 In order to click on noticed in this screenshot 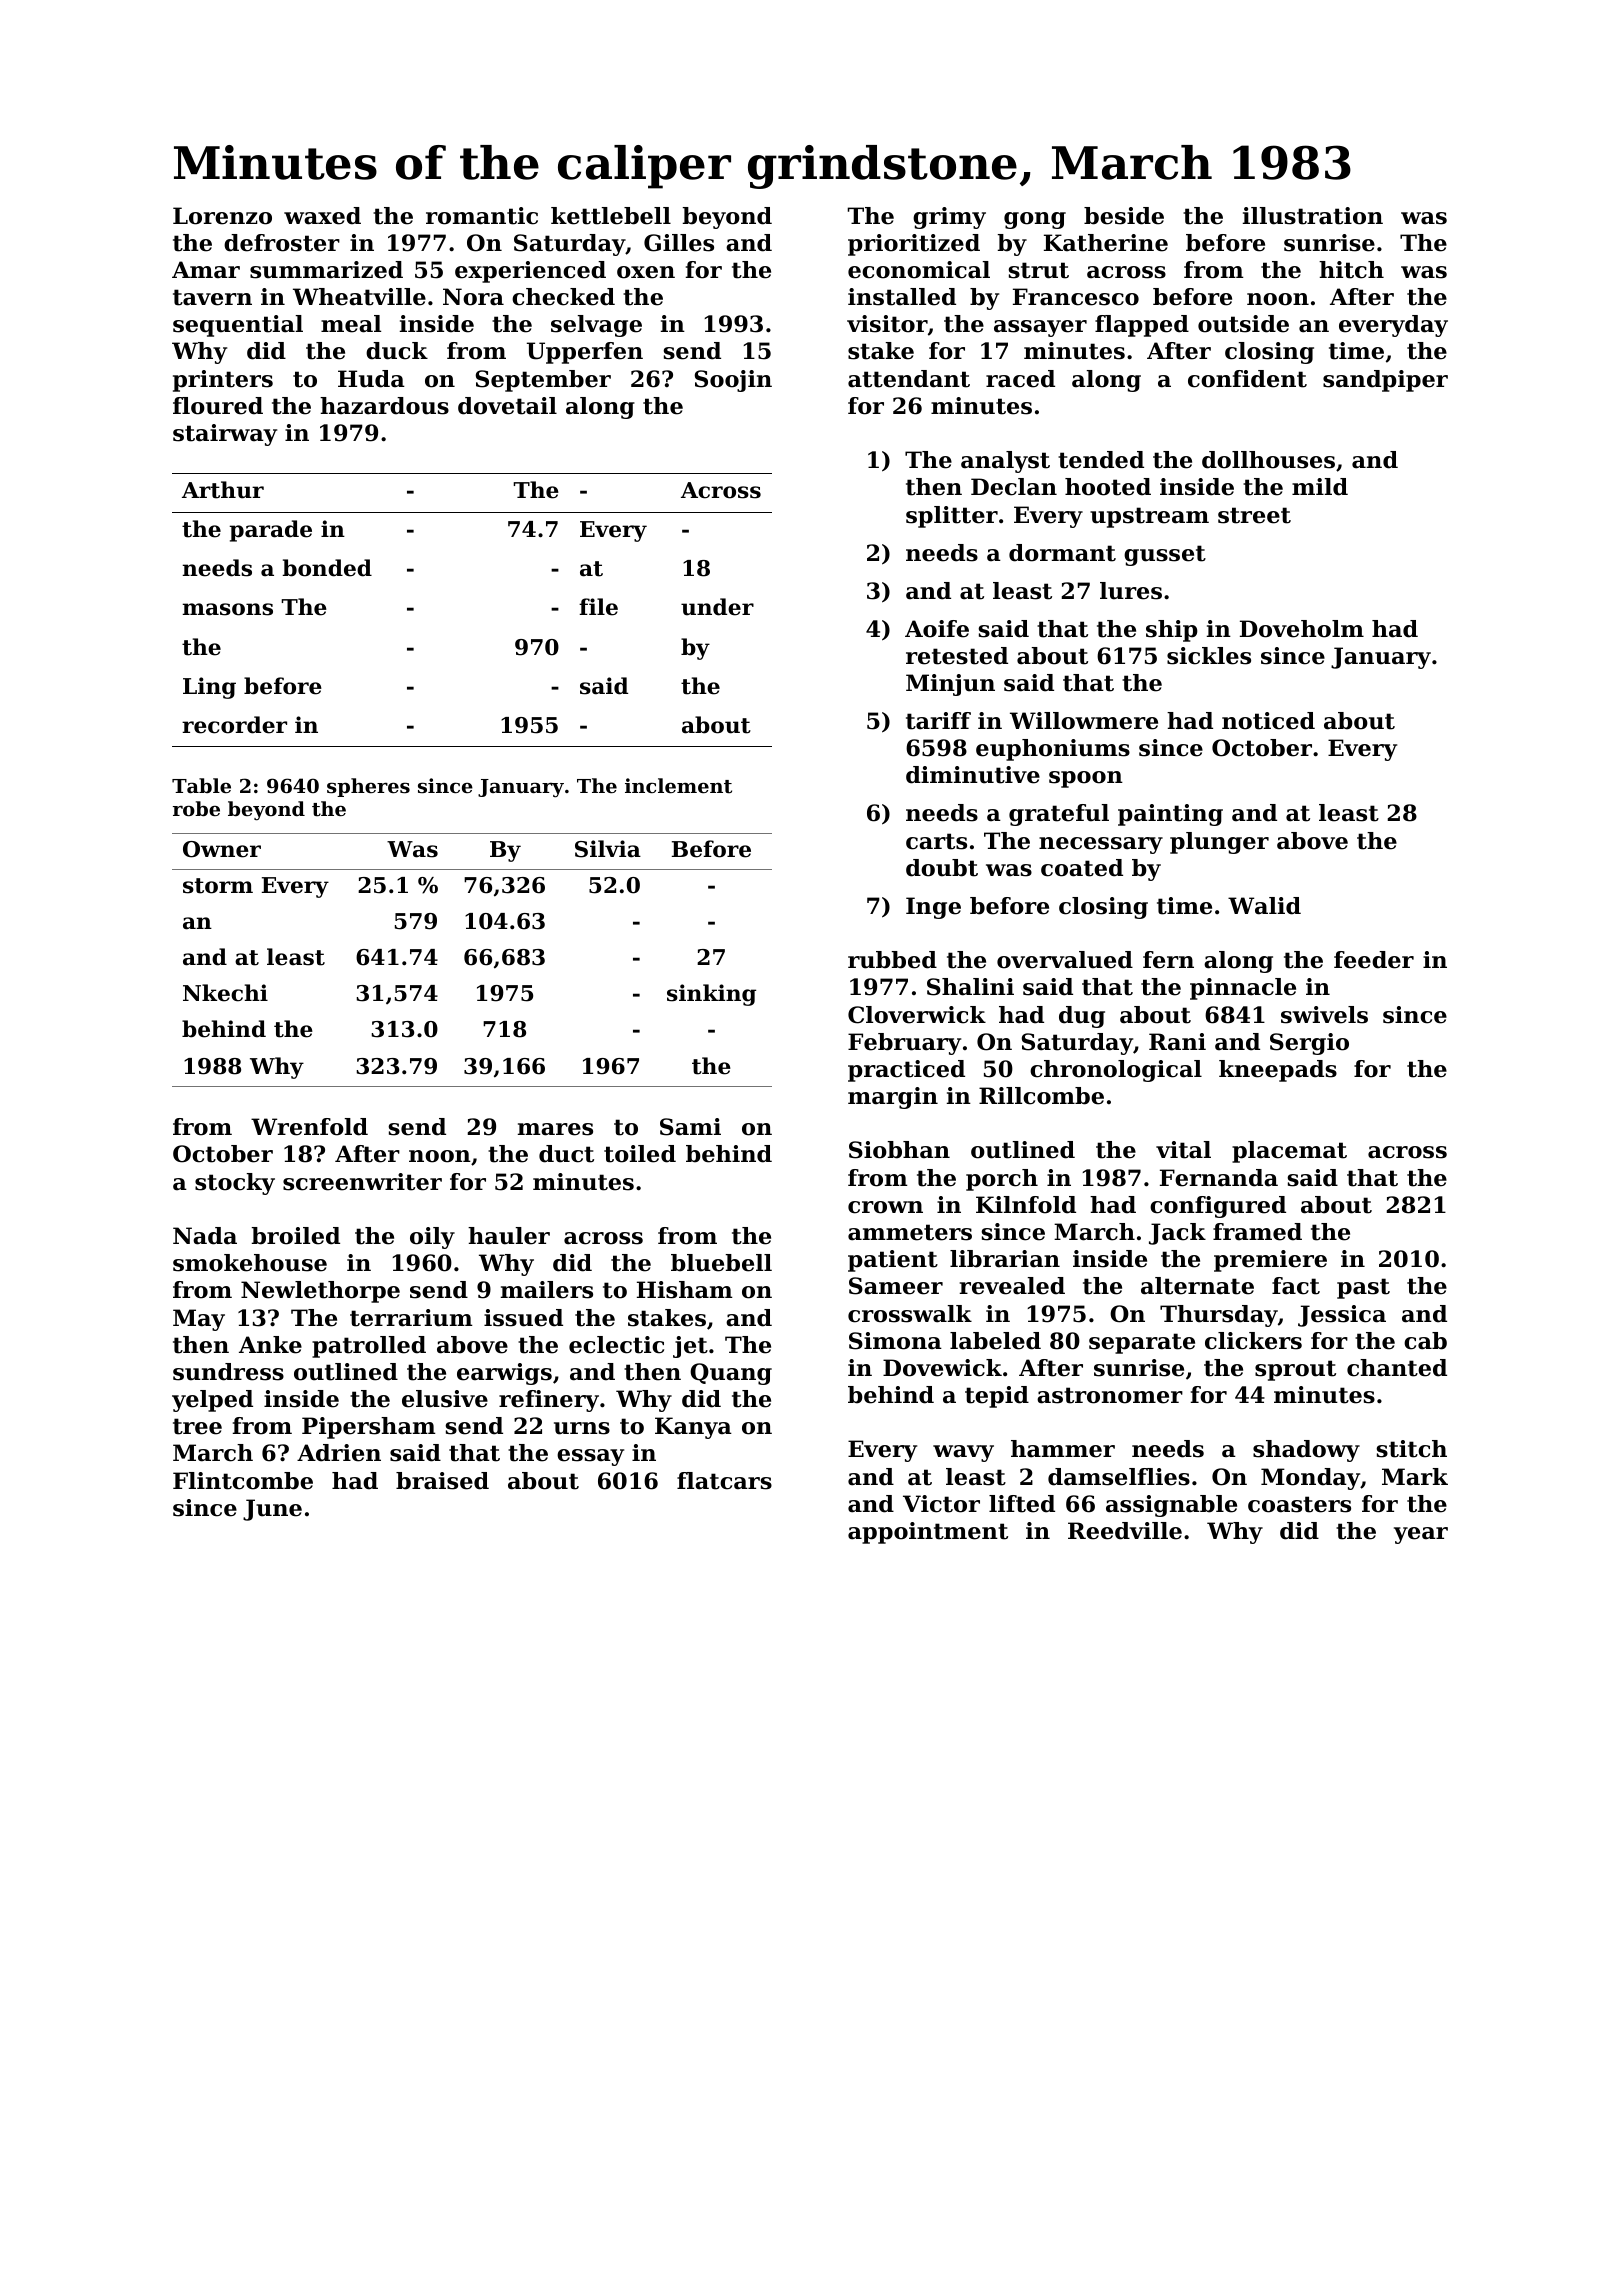, I will do `click(1268, 721)`.
